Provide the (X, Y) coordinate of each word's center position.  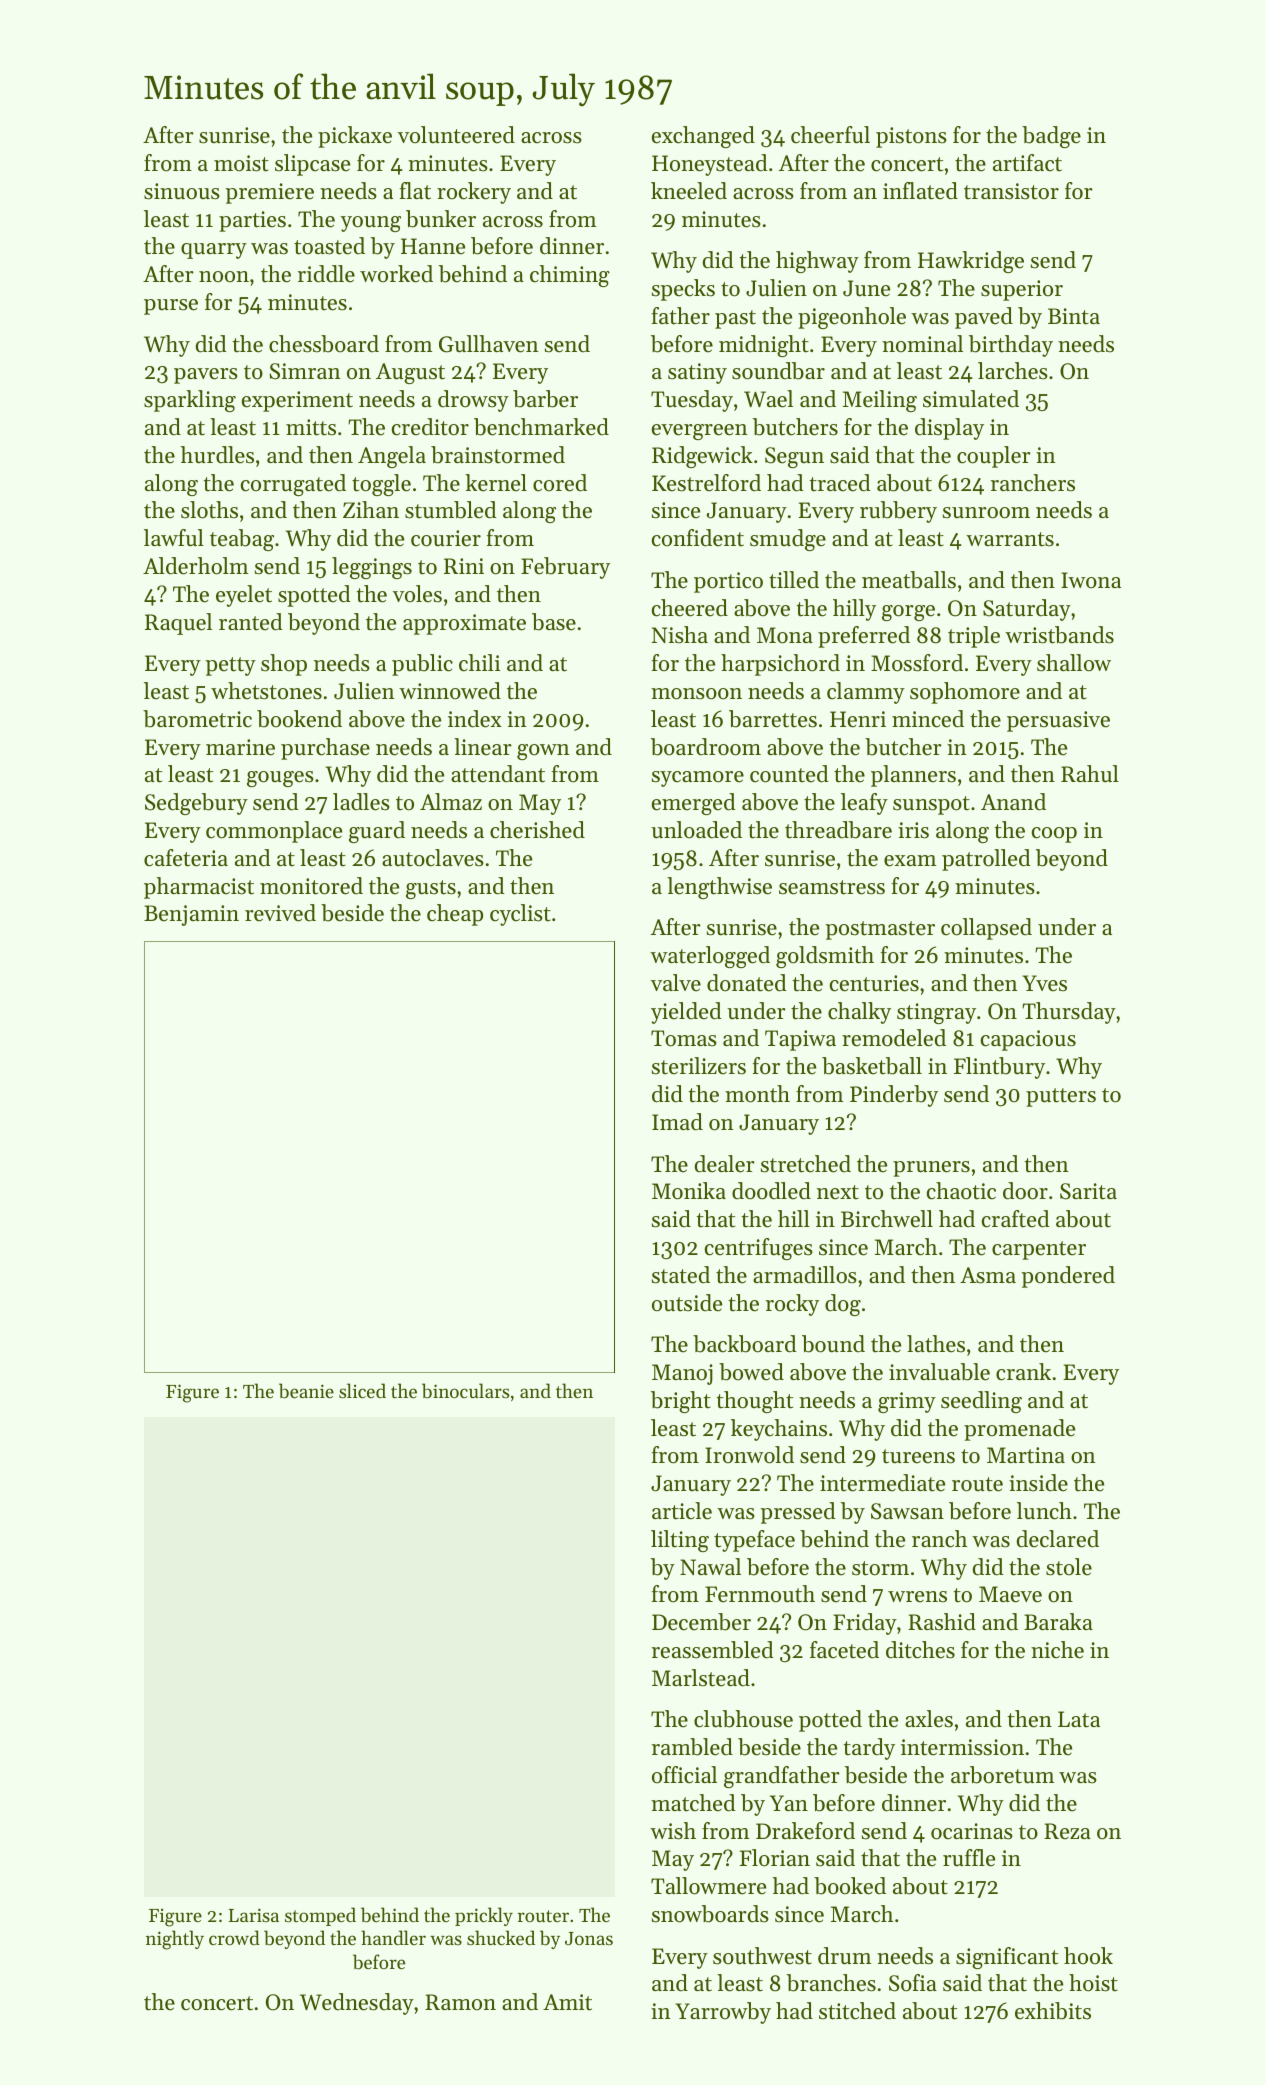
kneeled (689, 191)
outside (687, 1303)
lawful (174, 538)
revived (280, 913)
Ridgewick (702, 457)
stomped (320, 1916)
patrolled (986, 860)
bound (833, 1344)
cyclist (520, 915)
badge (1051, 137)
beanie (306, 1391)
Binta (1074, 316)
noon (224, 277)
